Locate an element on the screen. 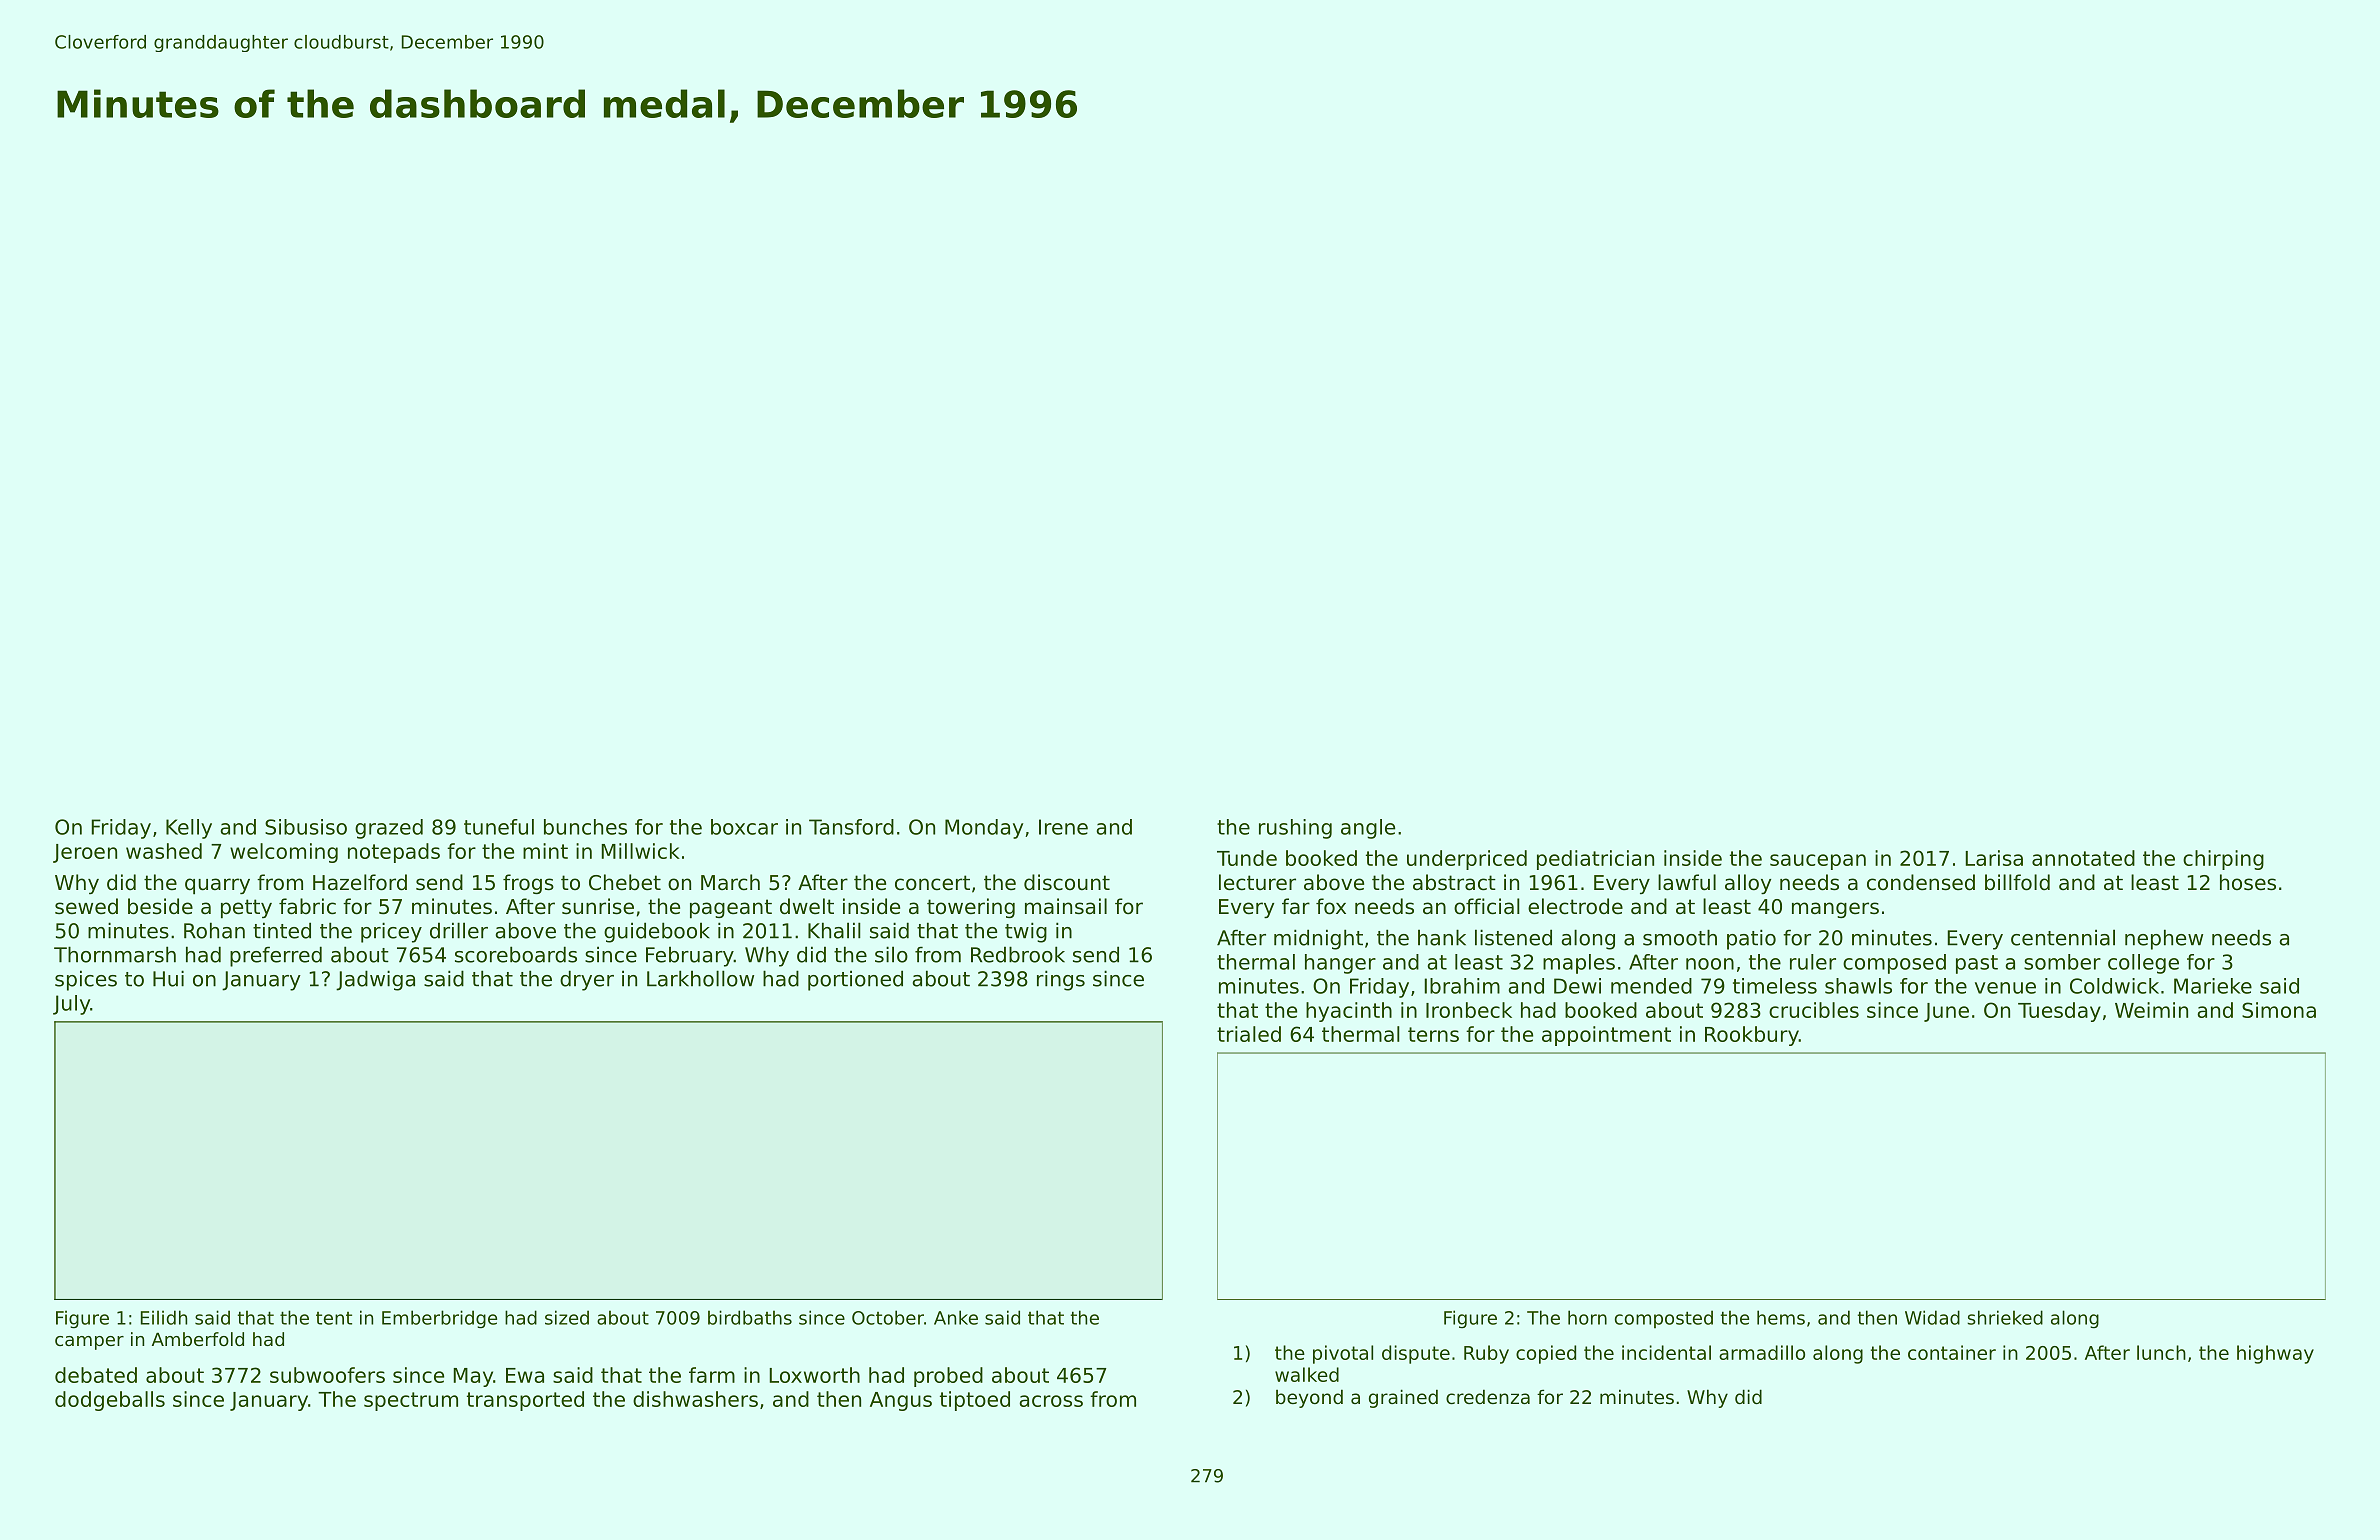  terns is located at coordinates (1433, 1034).
